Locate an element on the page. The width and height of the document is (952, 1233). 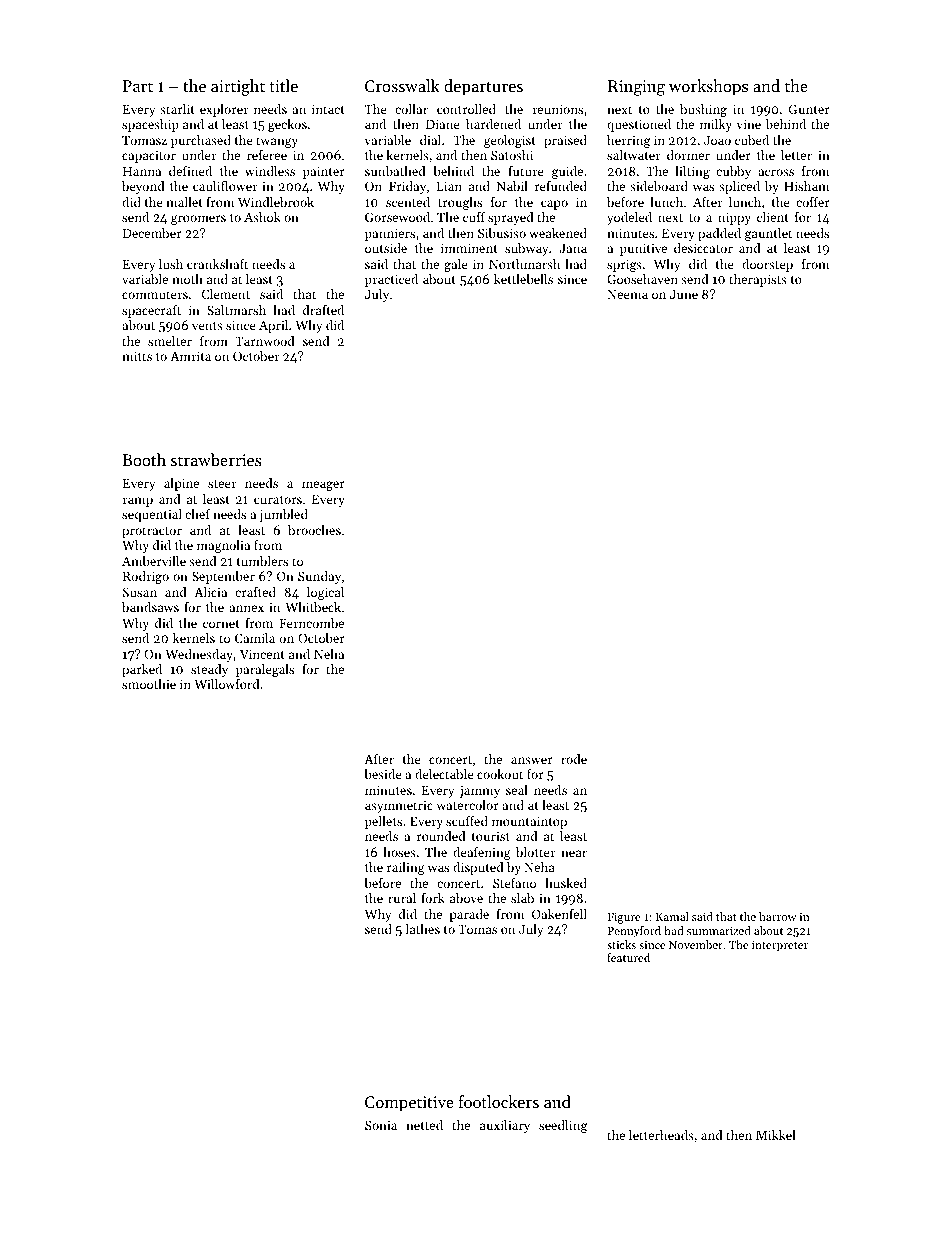
auxiliary is located at coordinates (505, 1126).
